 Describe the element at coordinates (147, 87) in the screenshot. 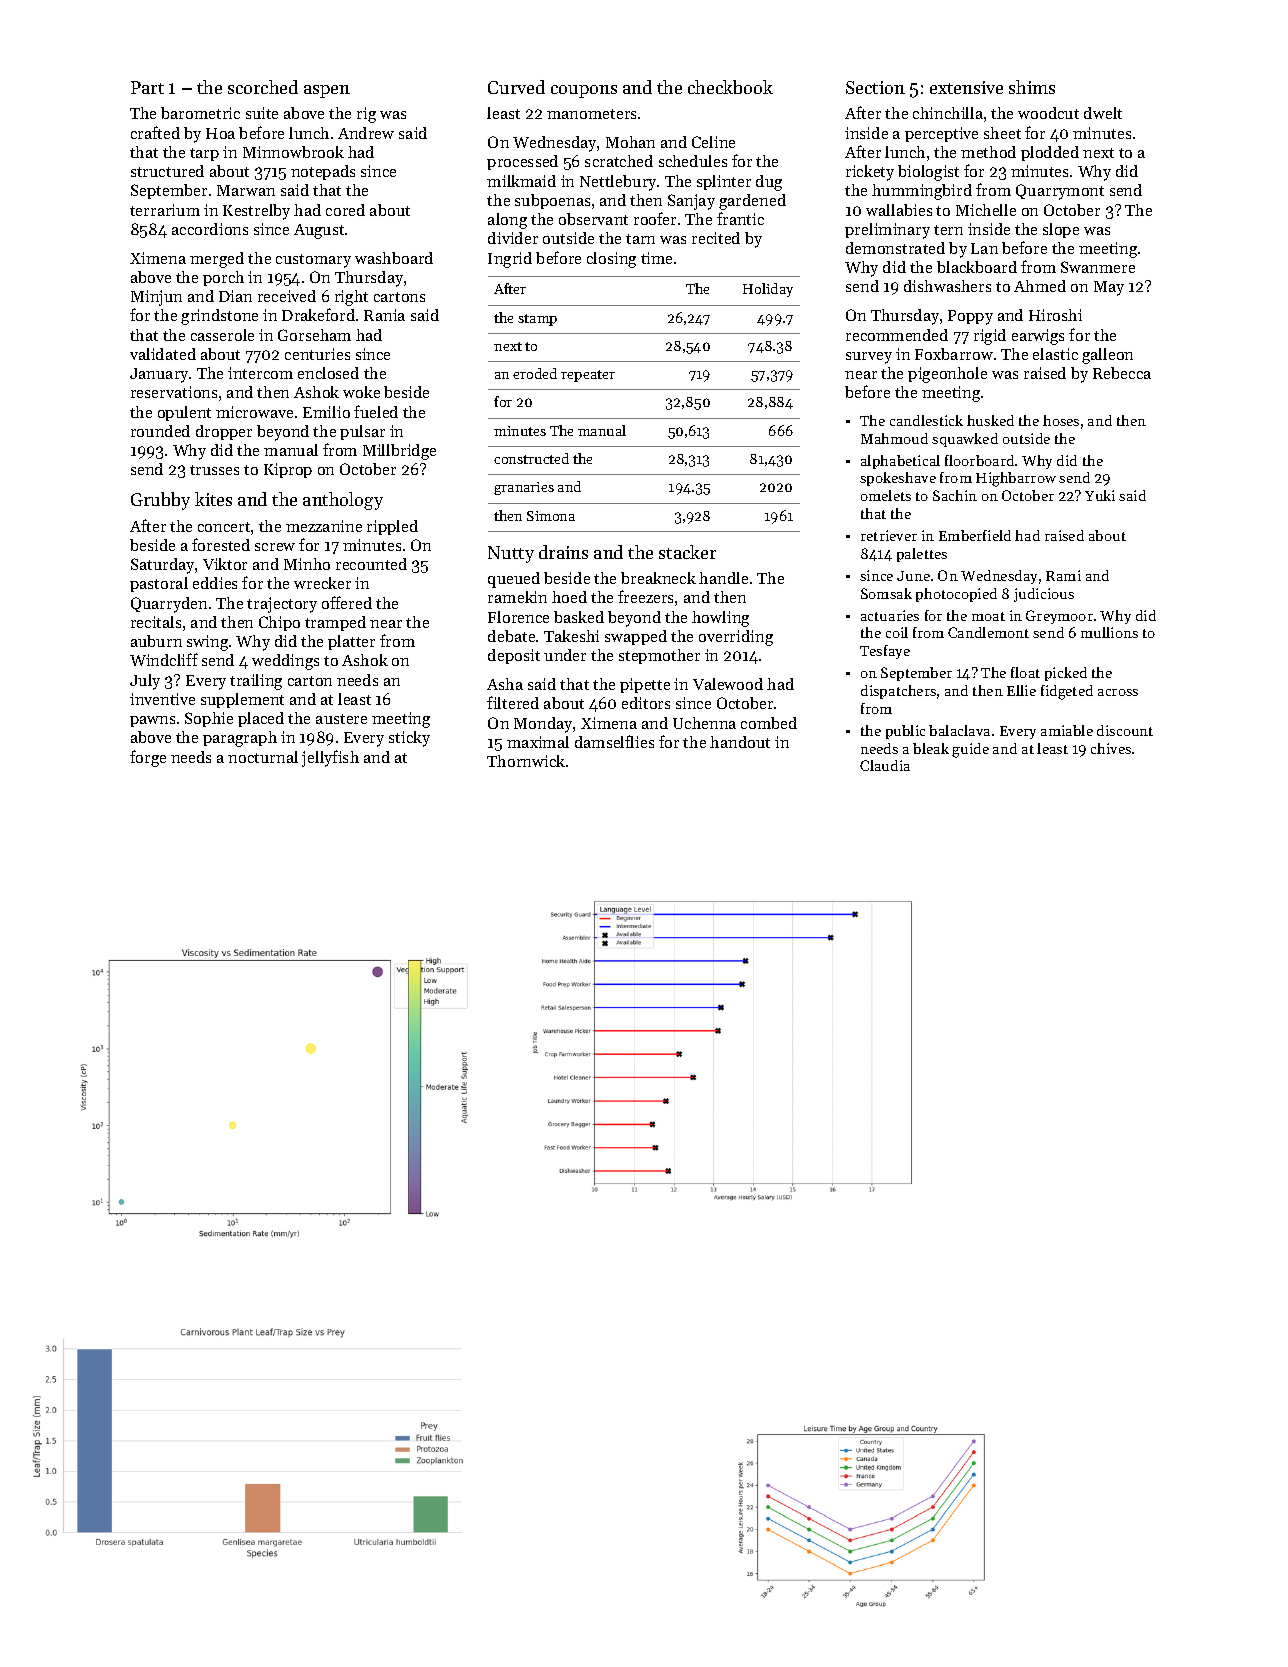

I see `Part` at that location.
